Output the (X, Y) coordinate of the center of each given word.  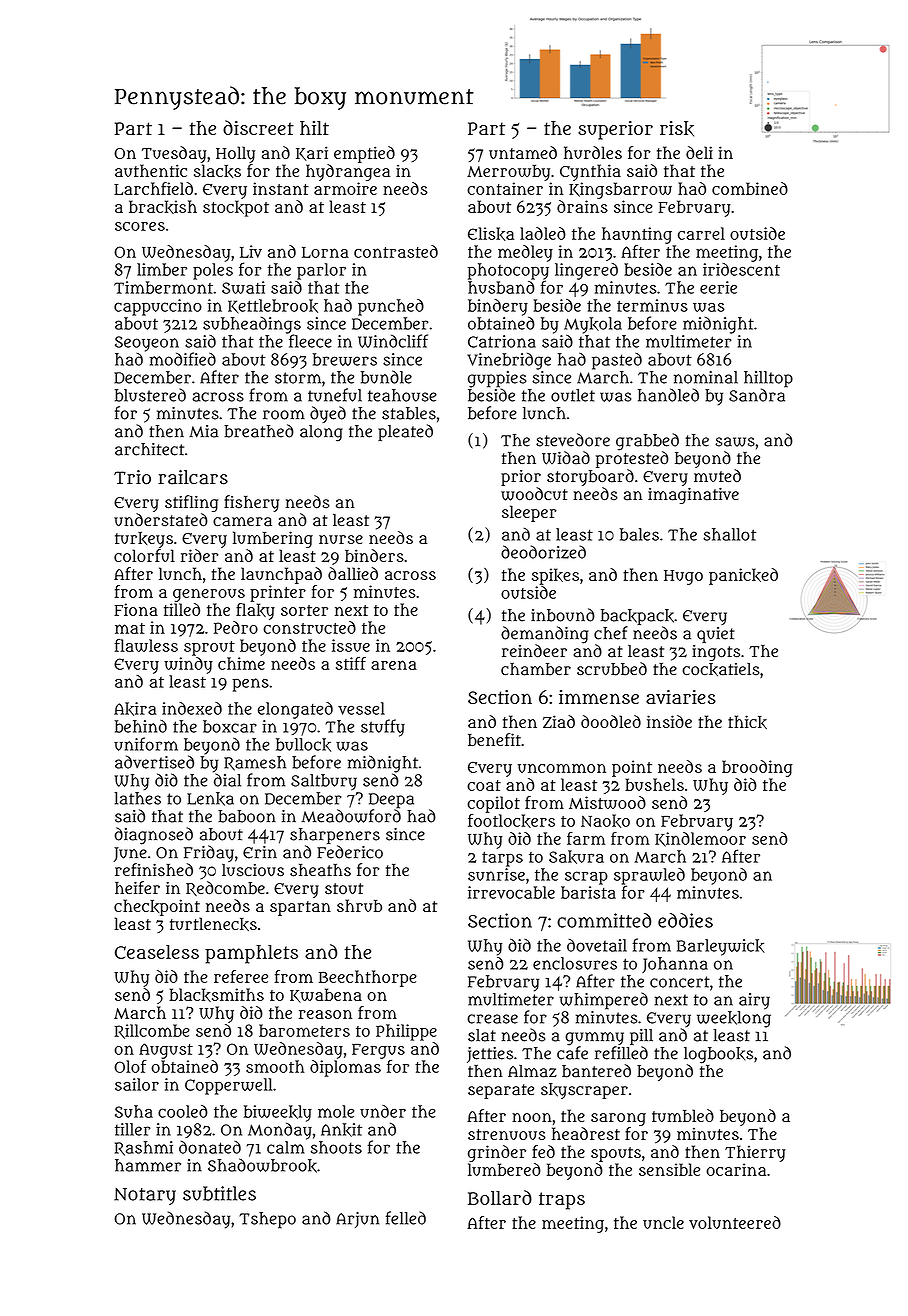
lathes (137, 798)
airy (754, 1001)
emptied (364, 154)
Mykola (593, 325)
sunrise (496, 874)
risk (677, 129)
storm (298, 378)
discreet (258, 127)
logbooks (718, 1055)
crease (492, 1019)
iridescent (741, 269)
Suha (134, 1111)
